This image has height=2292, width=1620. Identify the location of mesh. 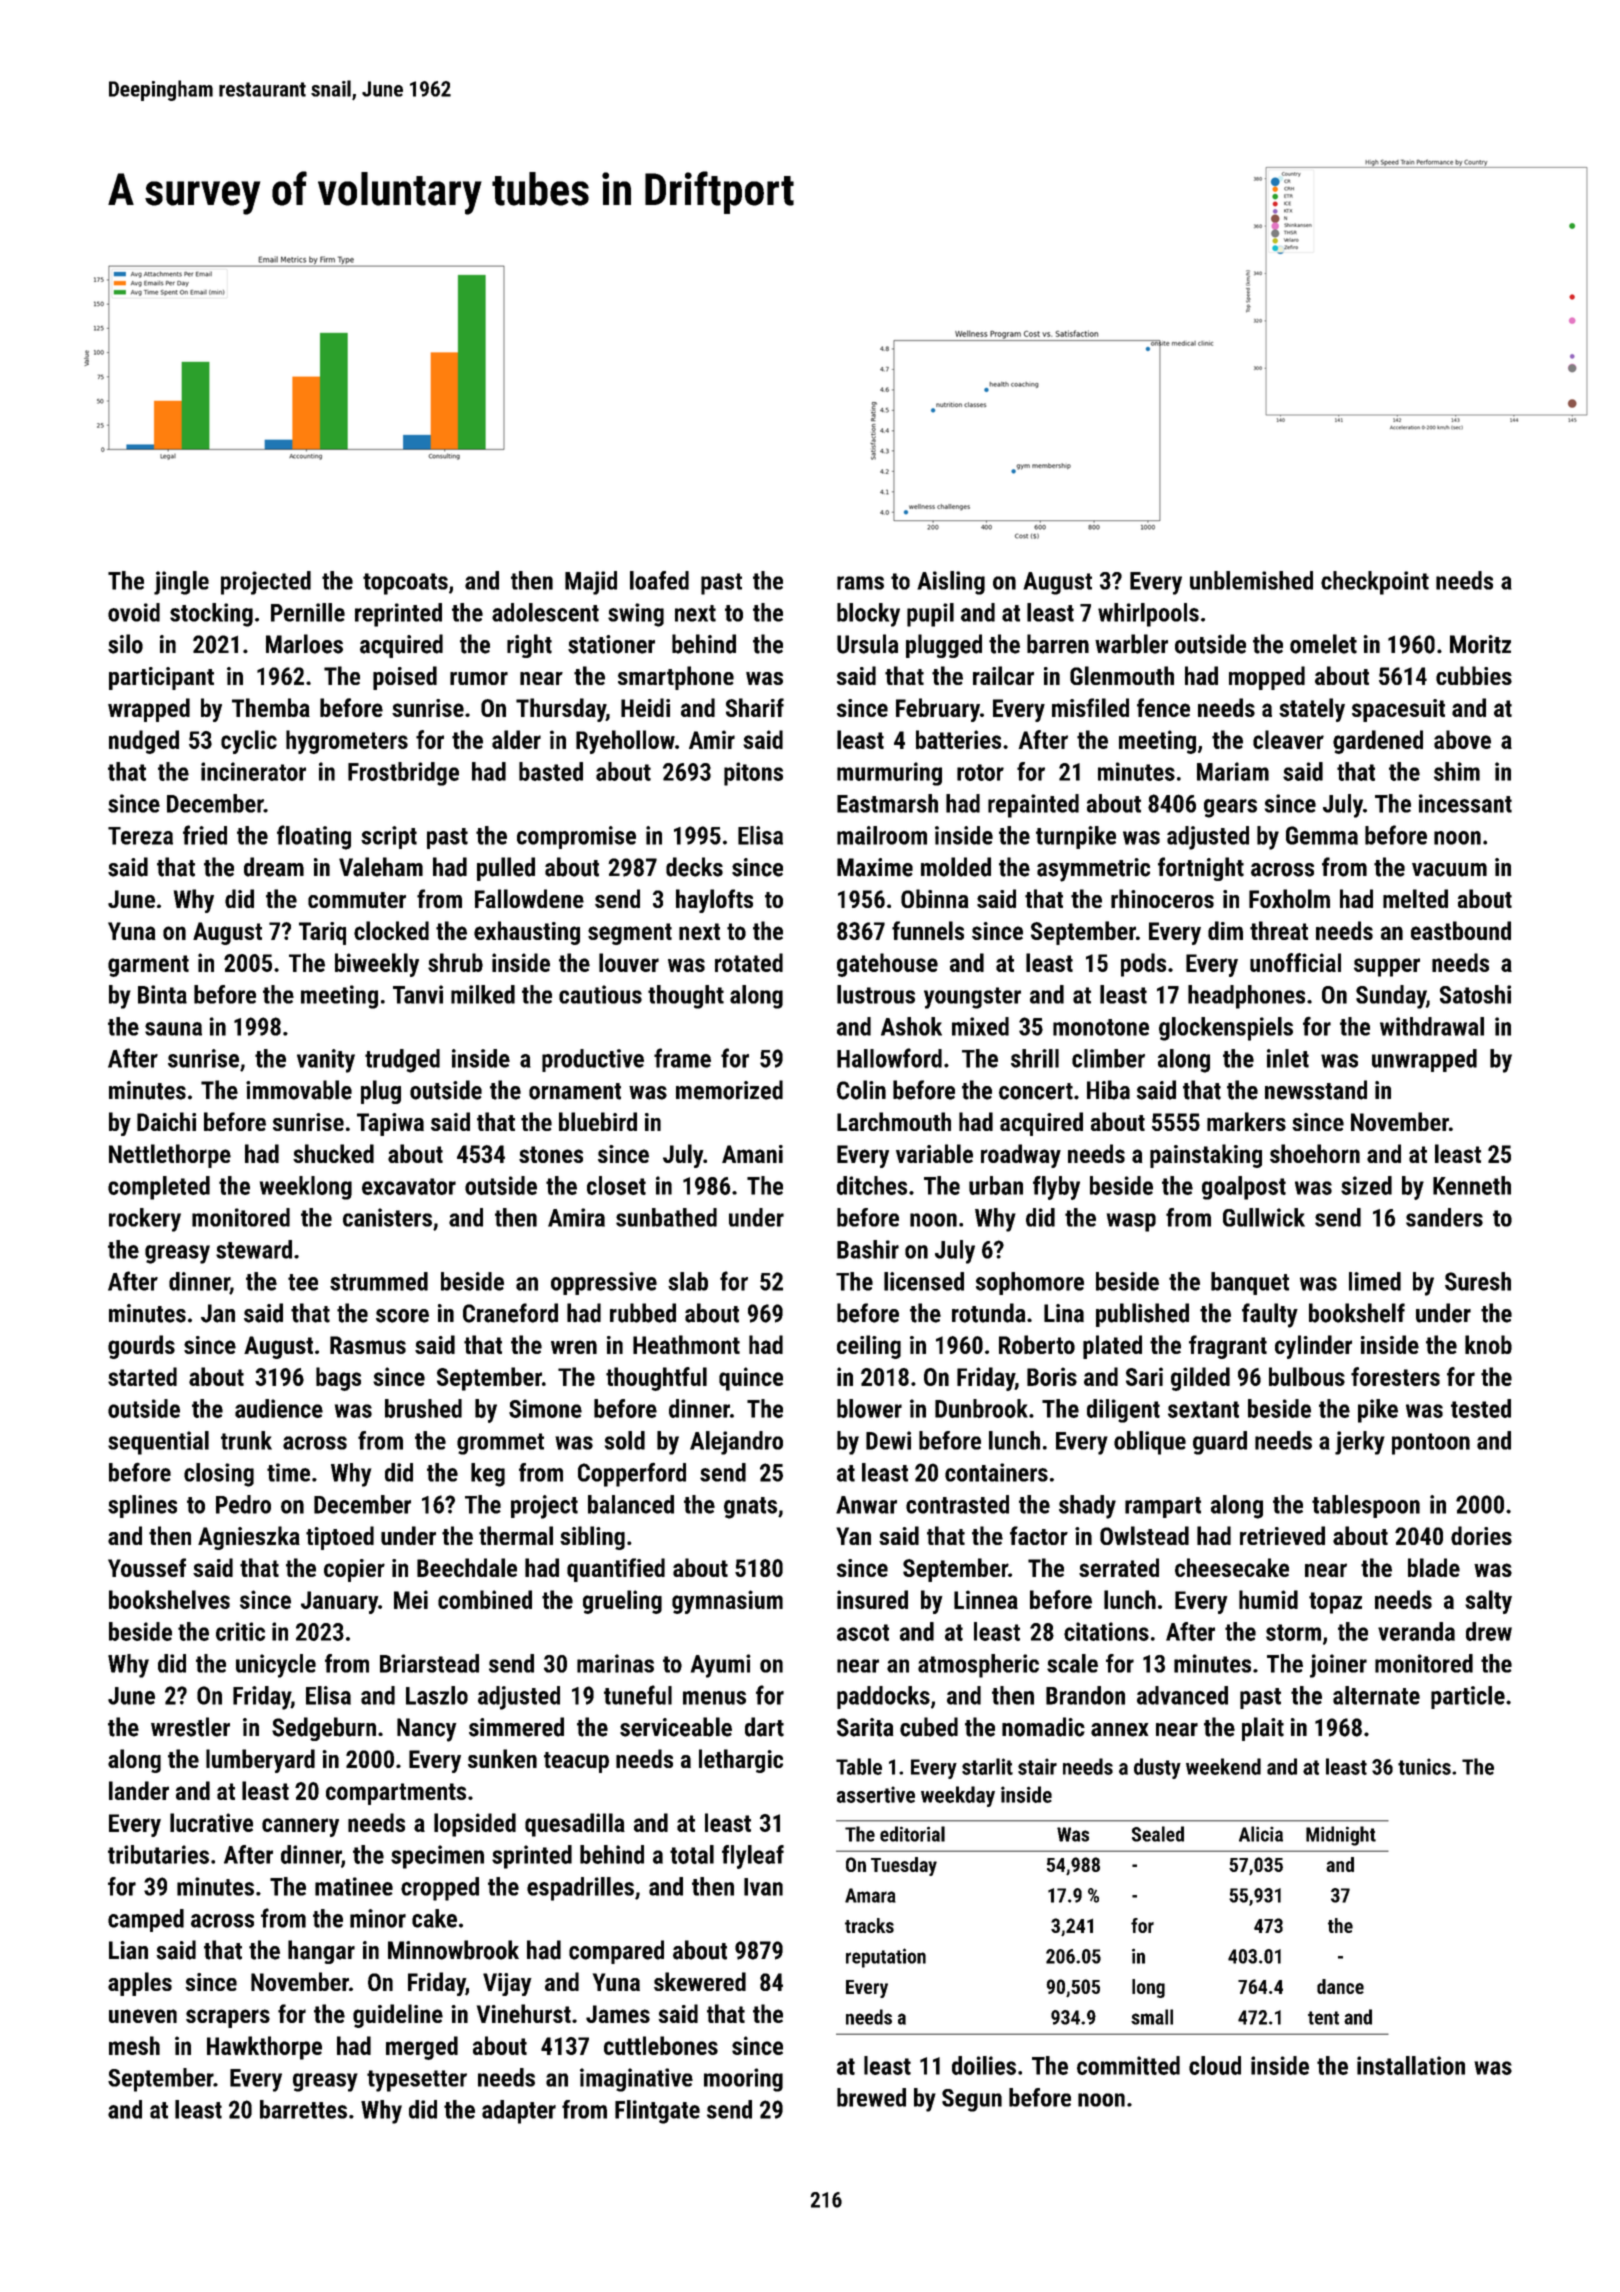
(134, 2045).
